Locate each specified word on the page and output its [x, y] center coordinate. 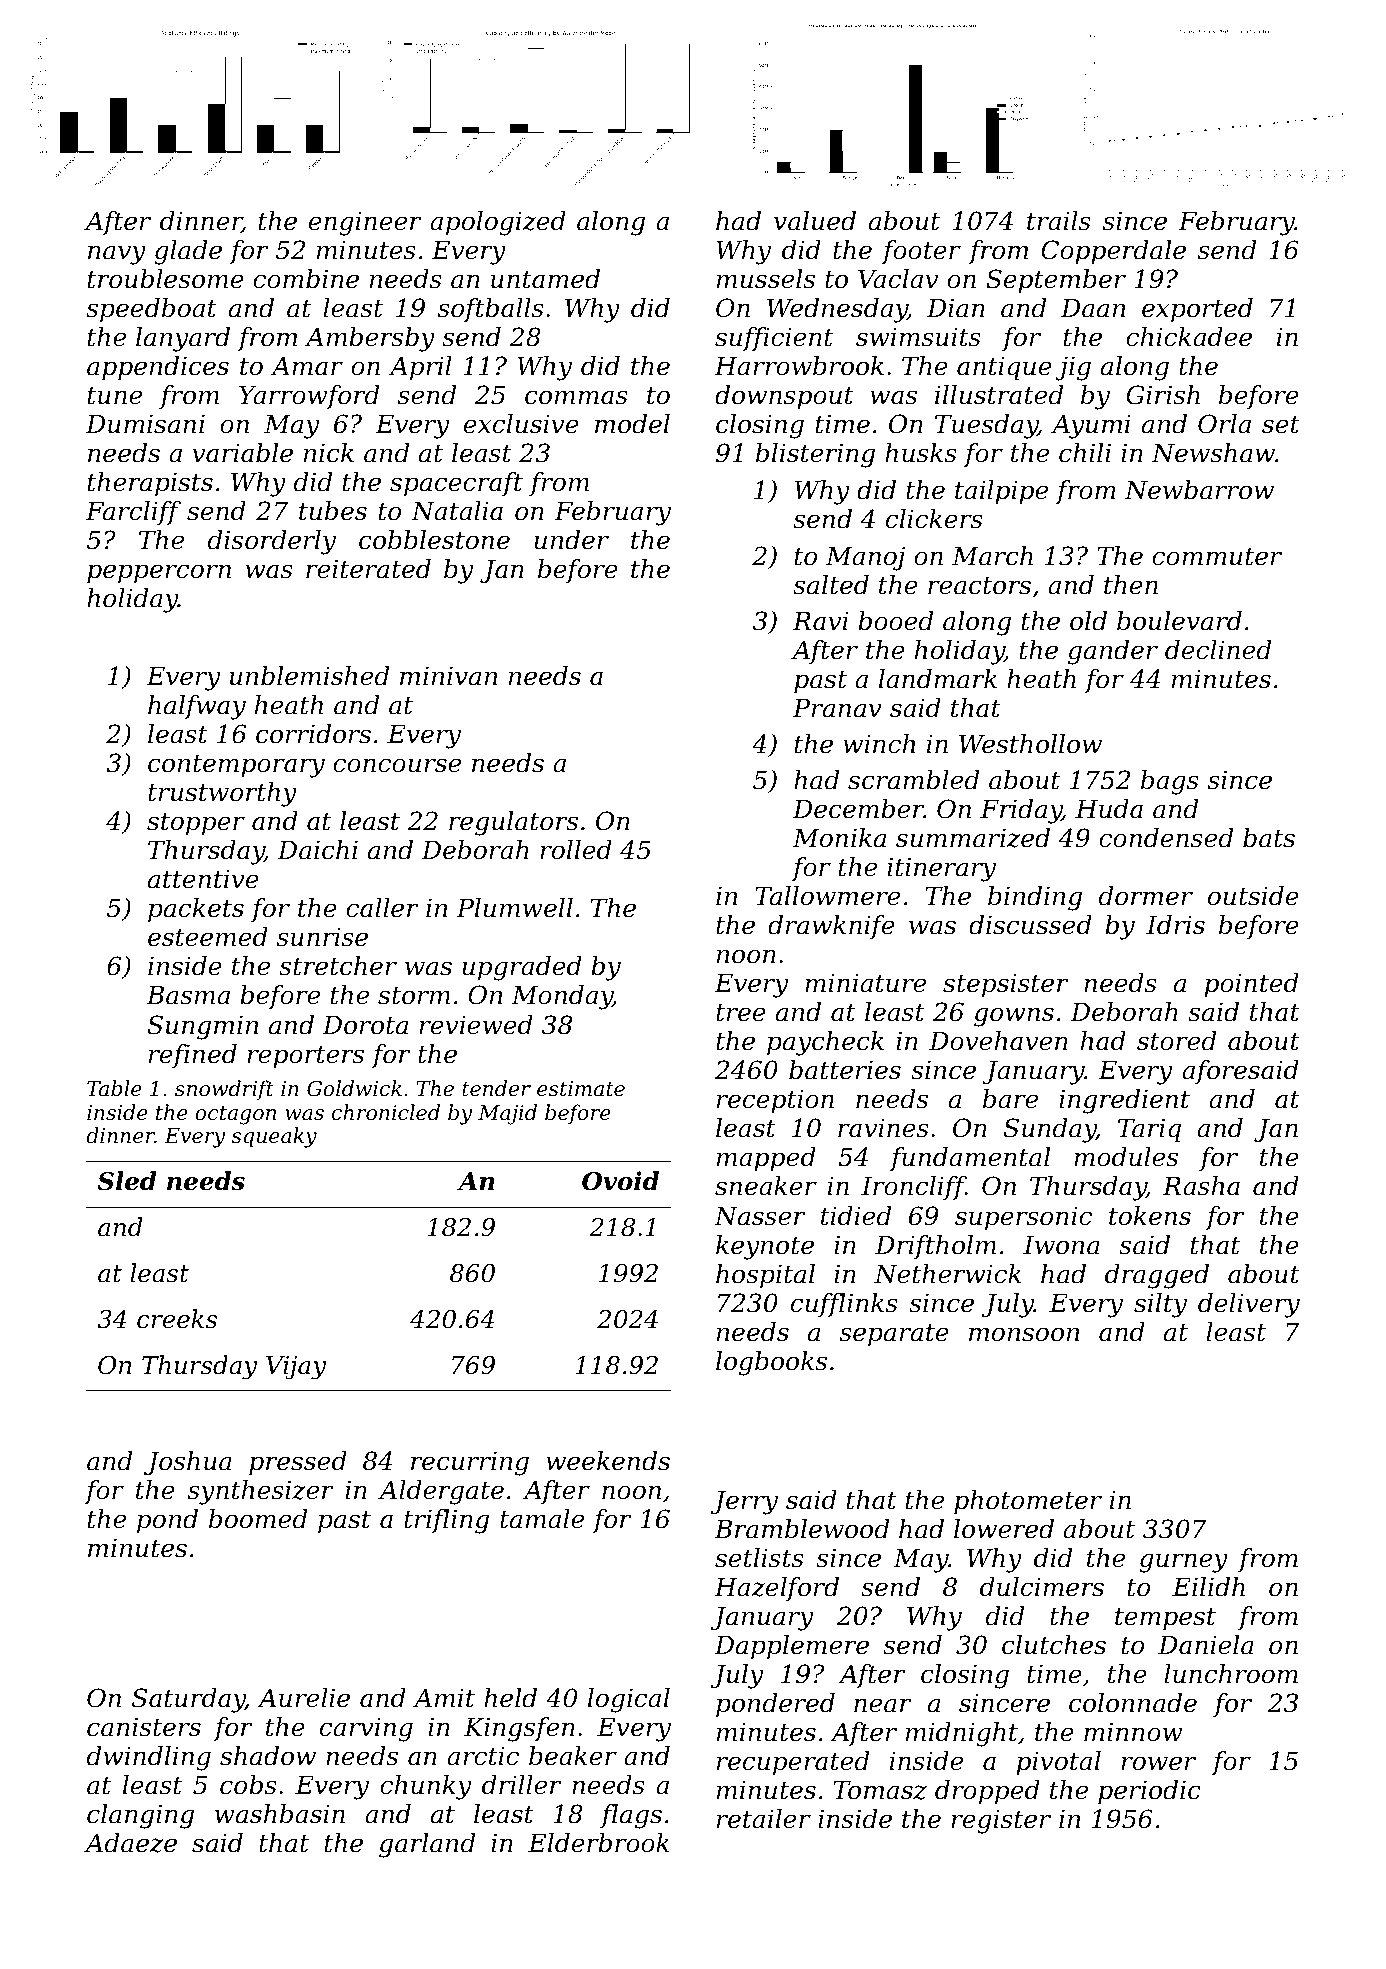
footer [921, 252]
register [1001, 1821]
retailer [764, 1819]
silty [1160, 1305]
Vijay [296, 1368]
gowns [1014, 1017]
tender [496, 1088]
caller [382, 908]
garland [427, 1845]
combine [306, 279]
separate [894, 1335]
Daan [1093, 308]
